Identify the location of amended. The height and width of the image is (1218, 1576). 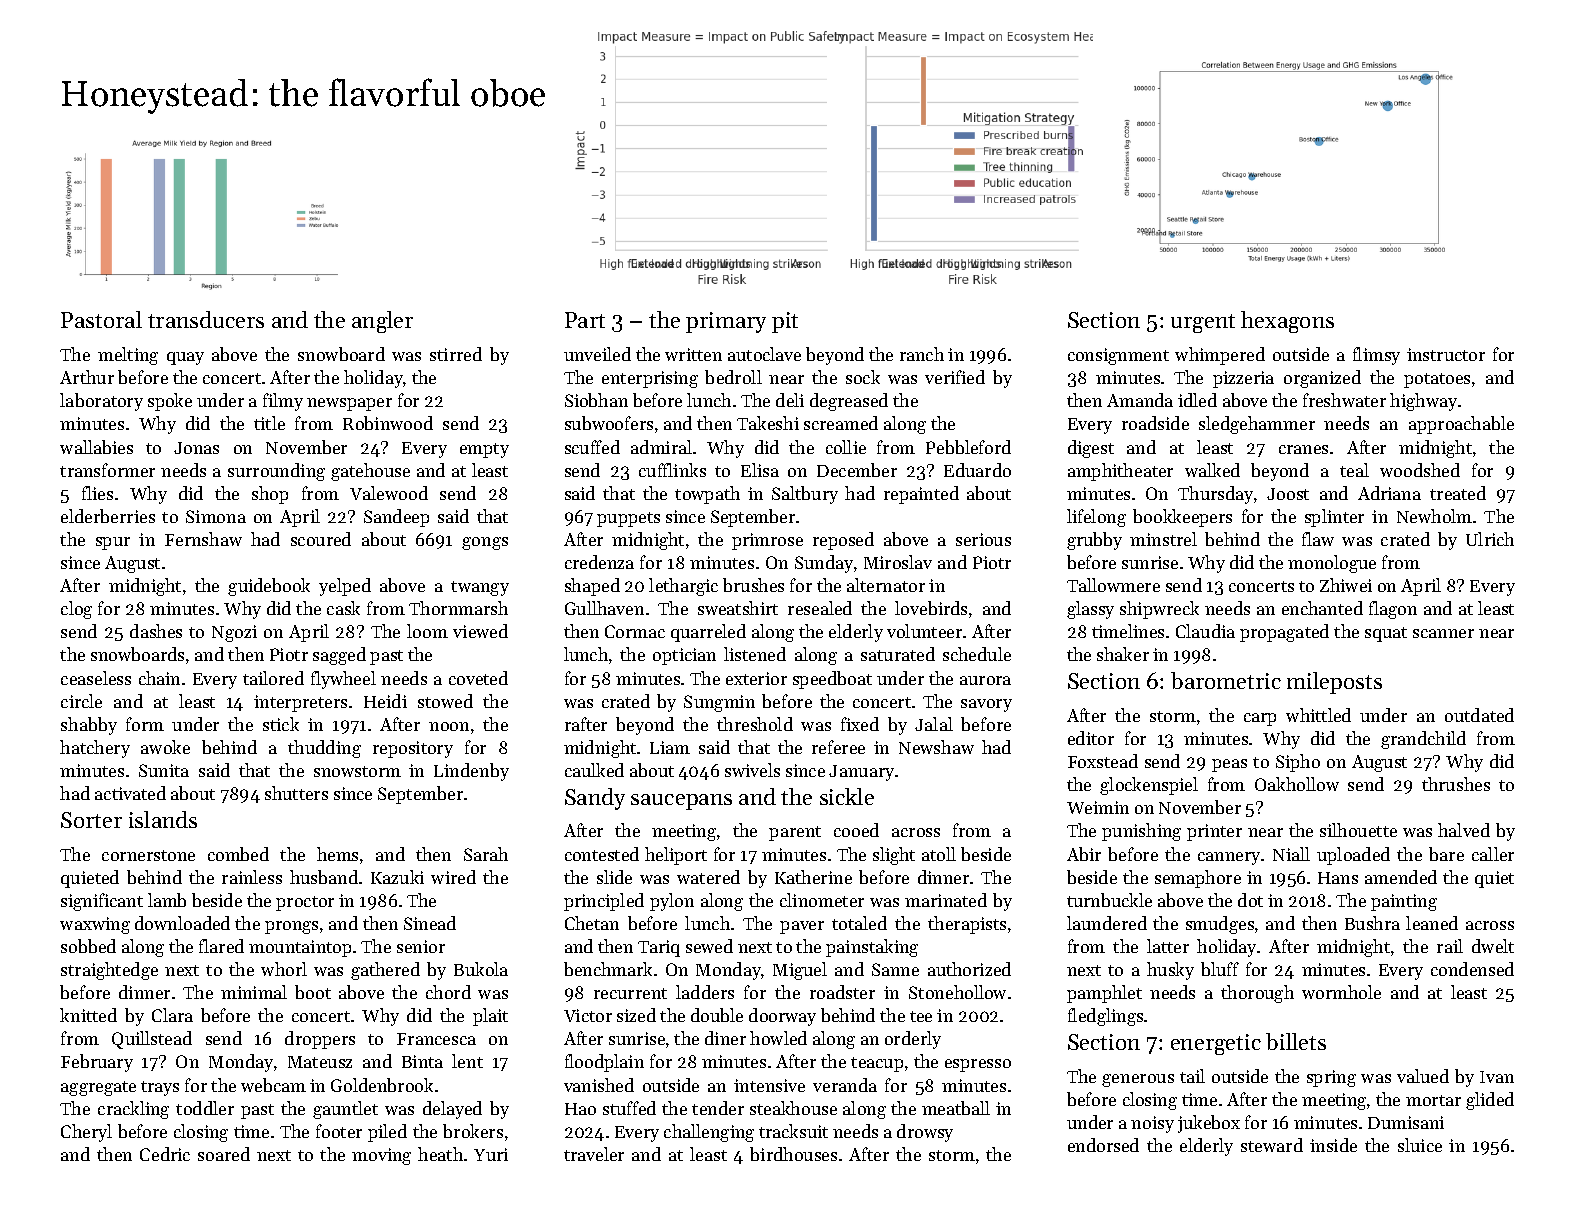
(1401, 877).
